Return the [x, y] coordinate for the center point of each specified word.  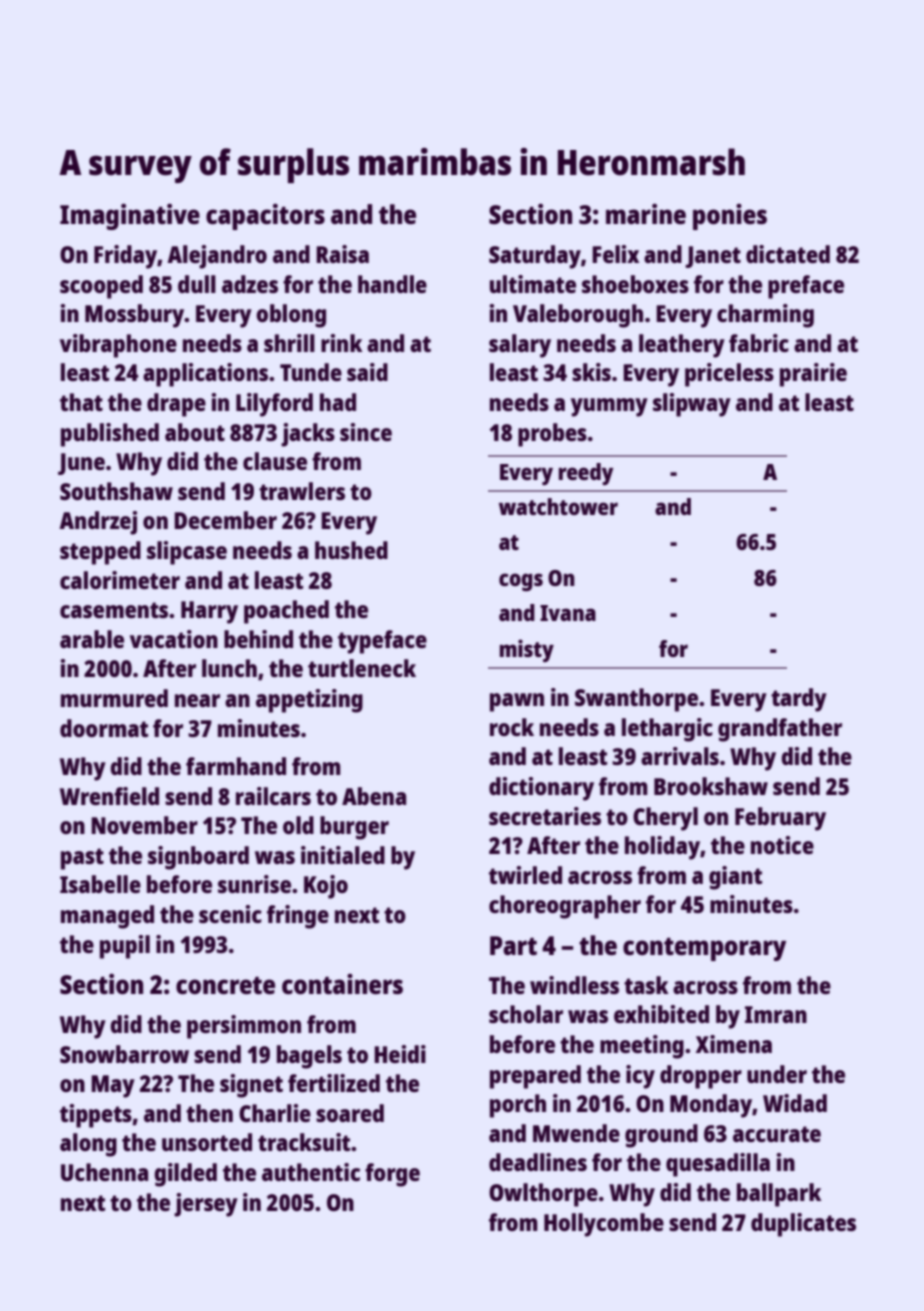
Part [513, 945]
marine [646, 214]
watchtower [558, 506]
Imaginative [130, 217]
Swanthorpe [636, 700]
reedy [586, 474]
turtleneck [362, 668]
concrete [225, 985]
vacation [174, 639]
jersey [206, 1205]
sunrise [254, 884]
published [110, 435]
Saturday [535, 257]
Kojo [326, 887]
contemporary [704, 949]
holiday [662, 848]
